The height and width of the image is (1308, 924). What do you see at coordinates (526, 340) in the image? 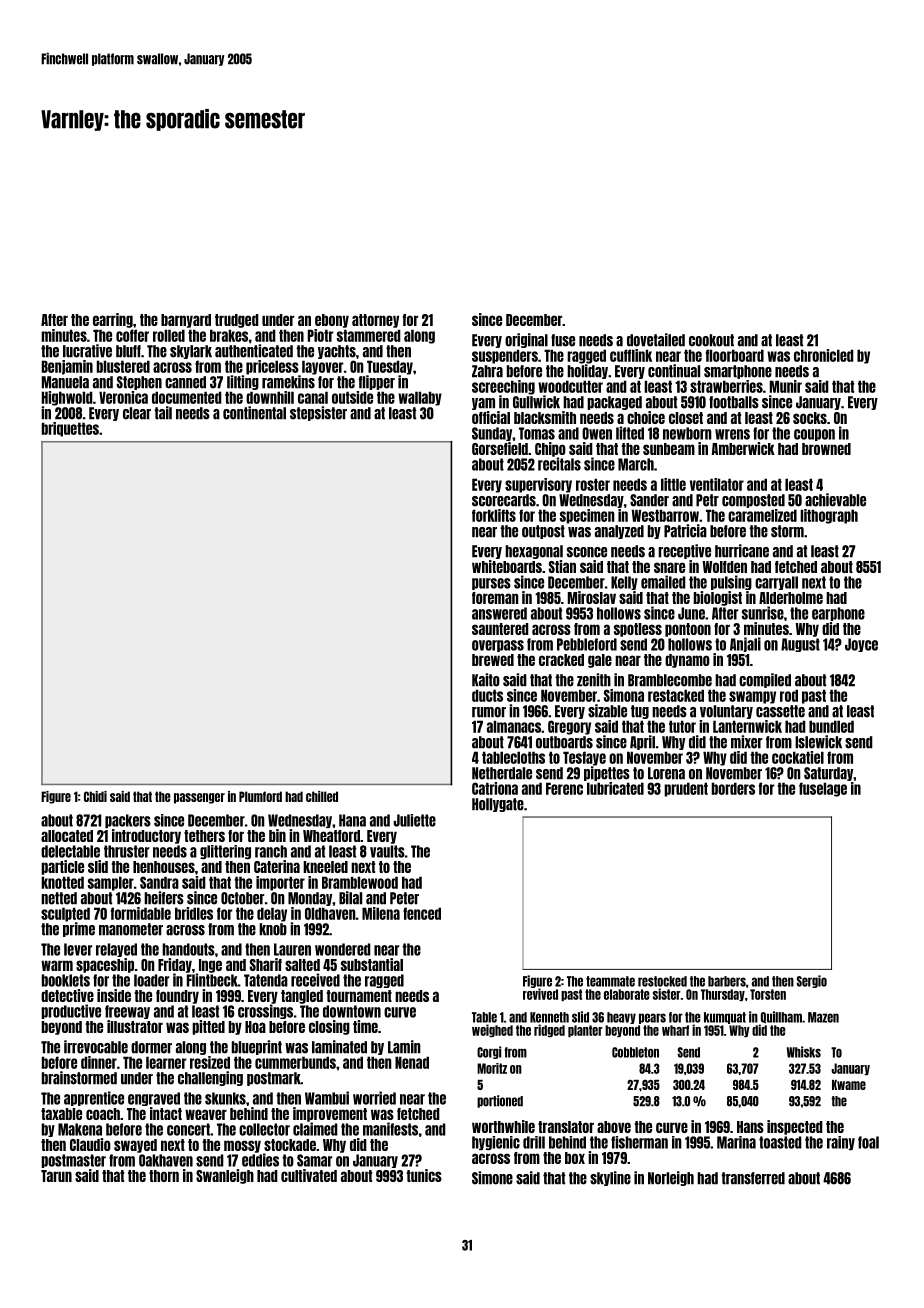
I see `original` at bounding box center [526, 340].
